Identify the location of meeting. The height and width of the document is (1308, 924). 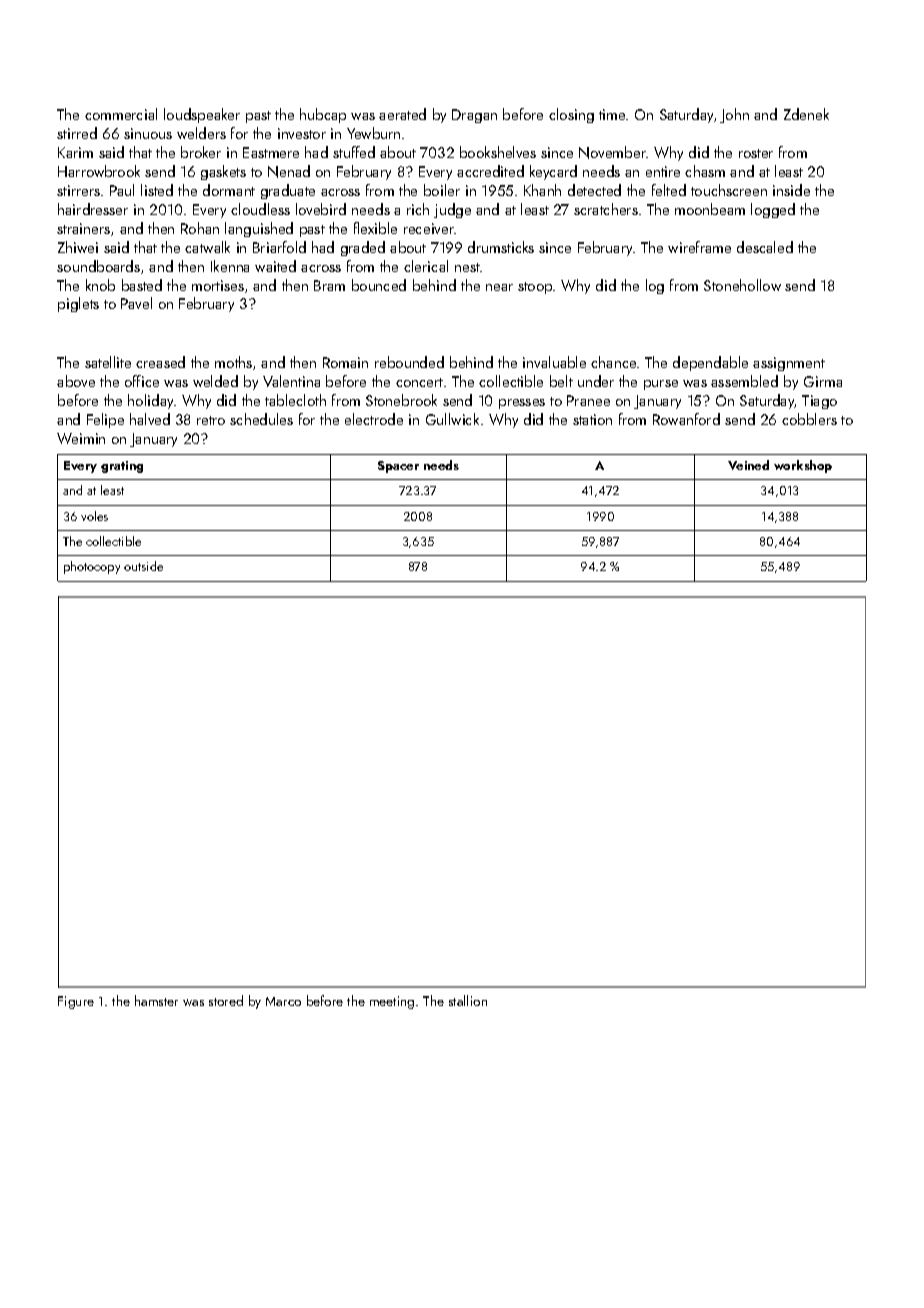
(392, 1002).
